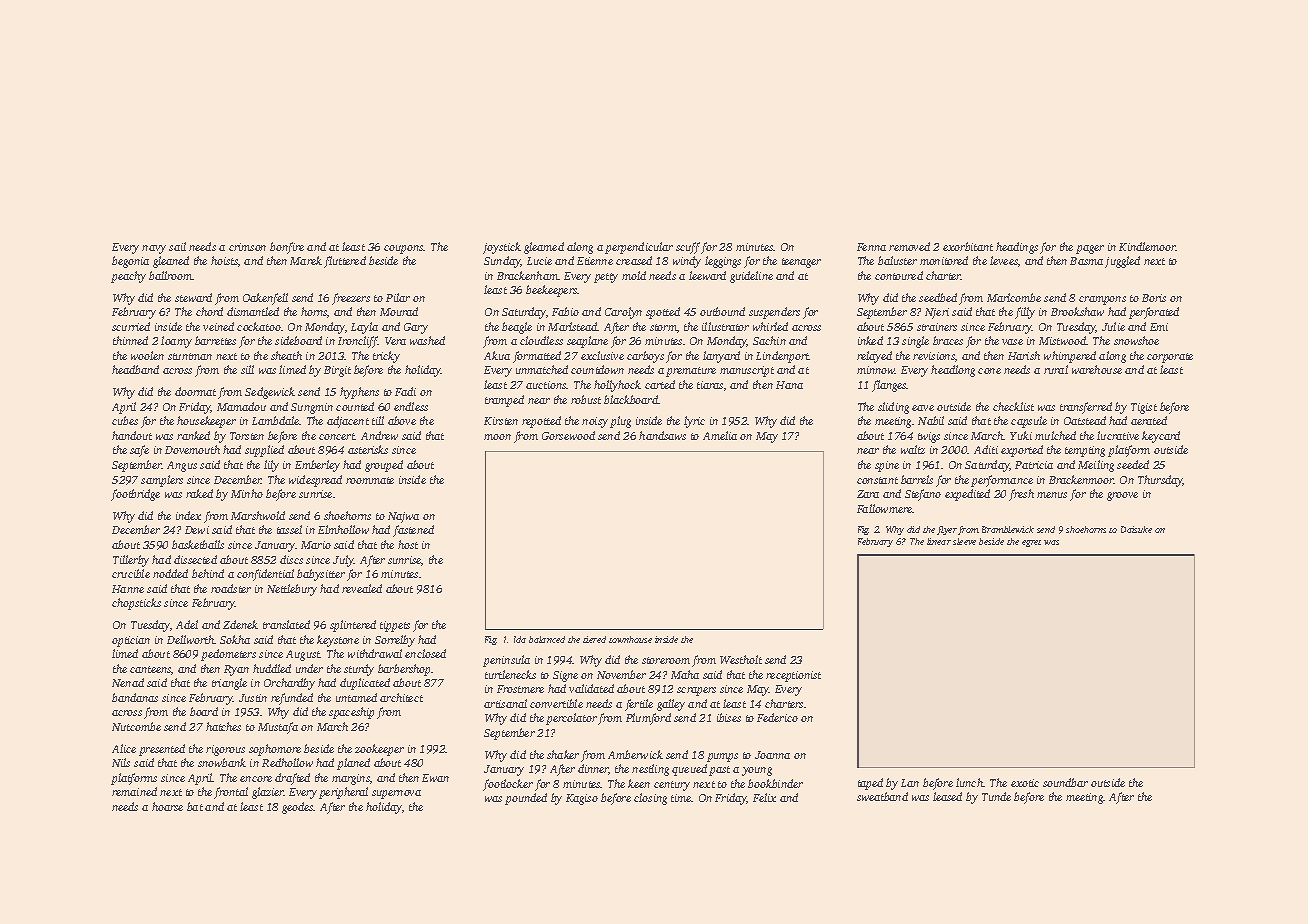  I want to click on Fenna, so click(871, 247).
